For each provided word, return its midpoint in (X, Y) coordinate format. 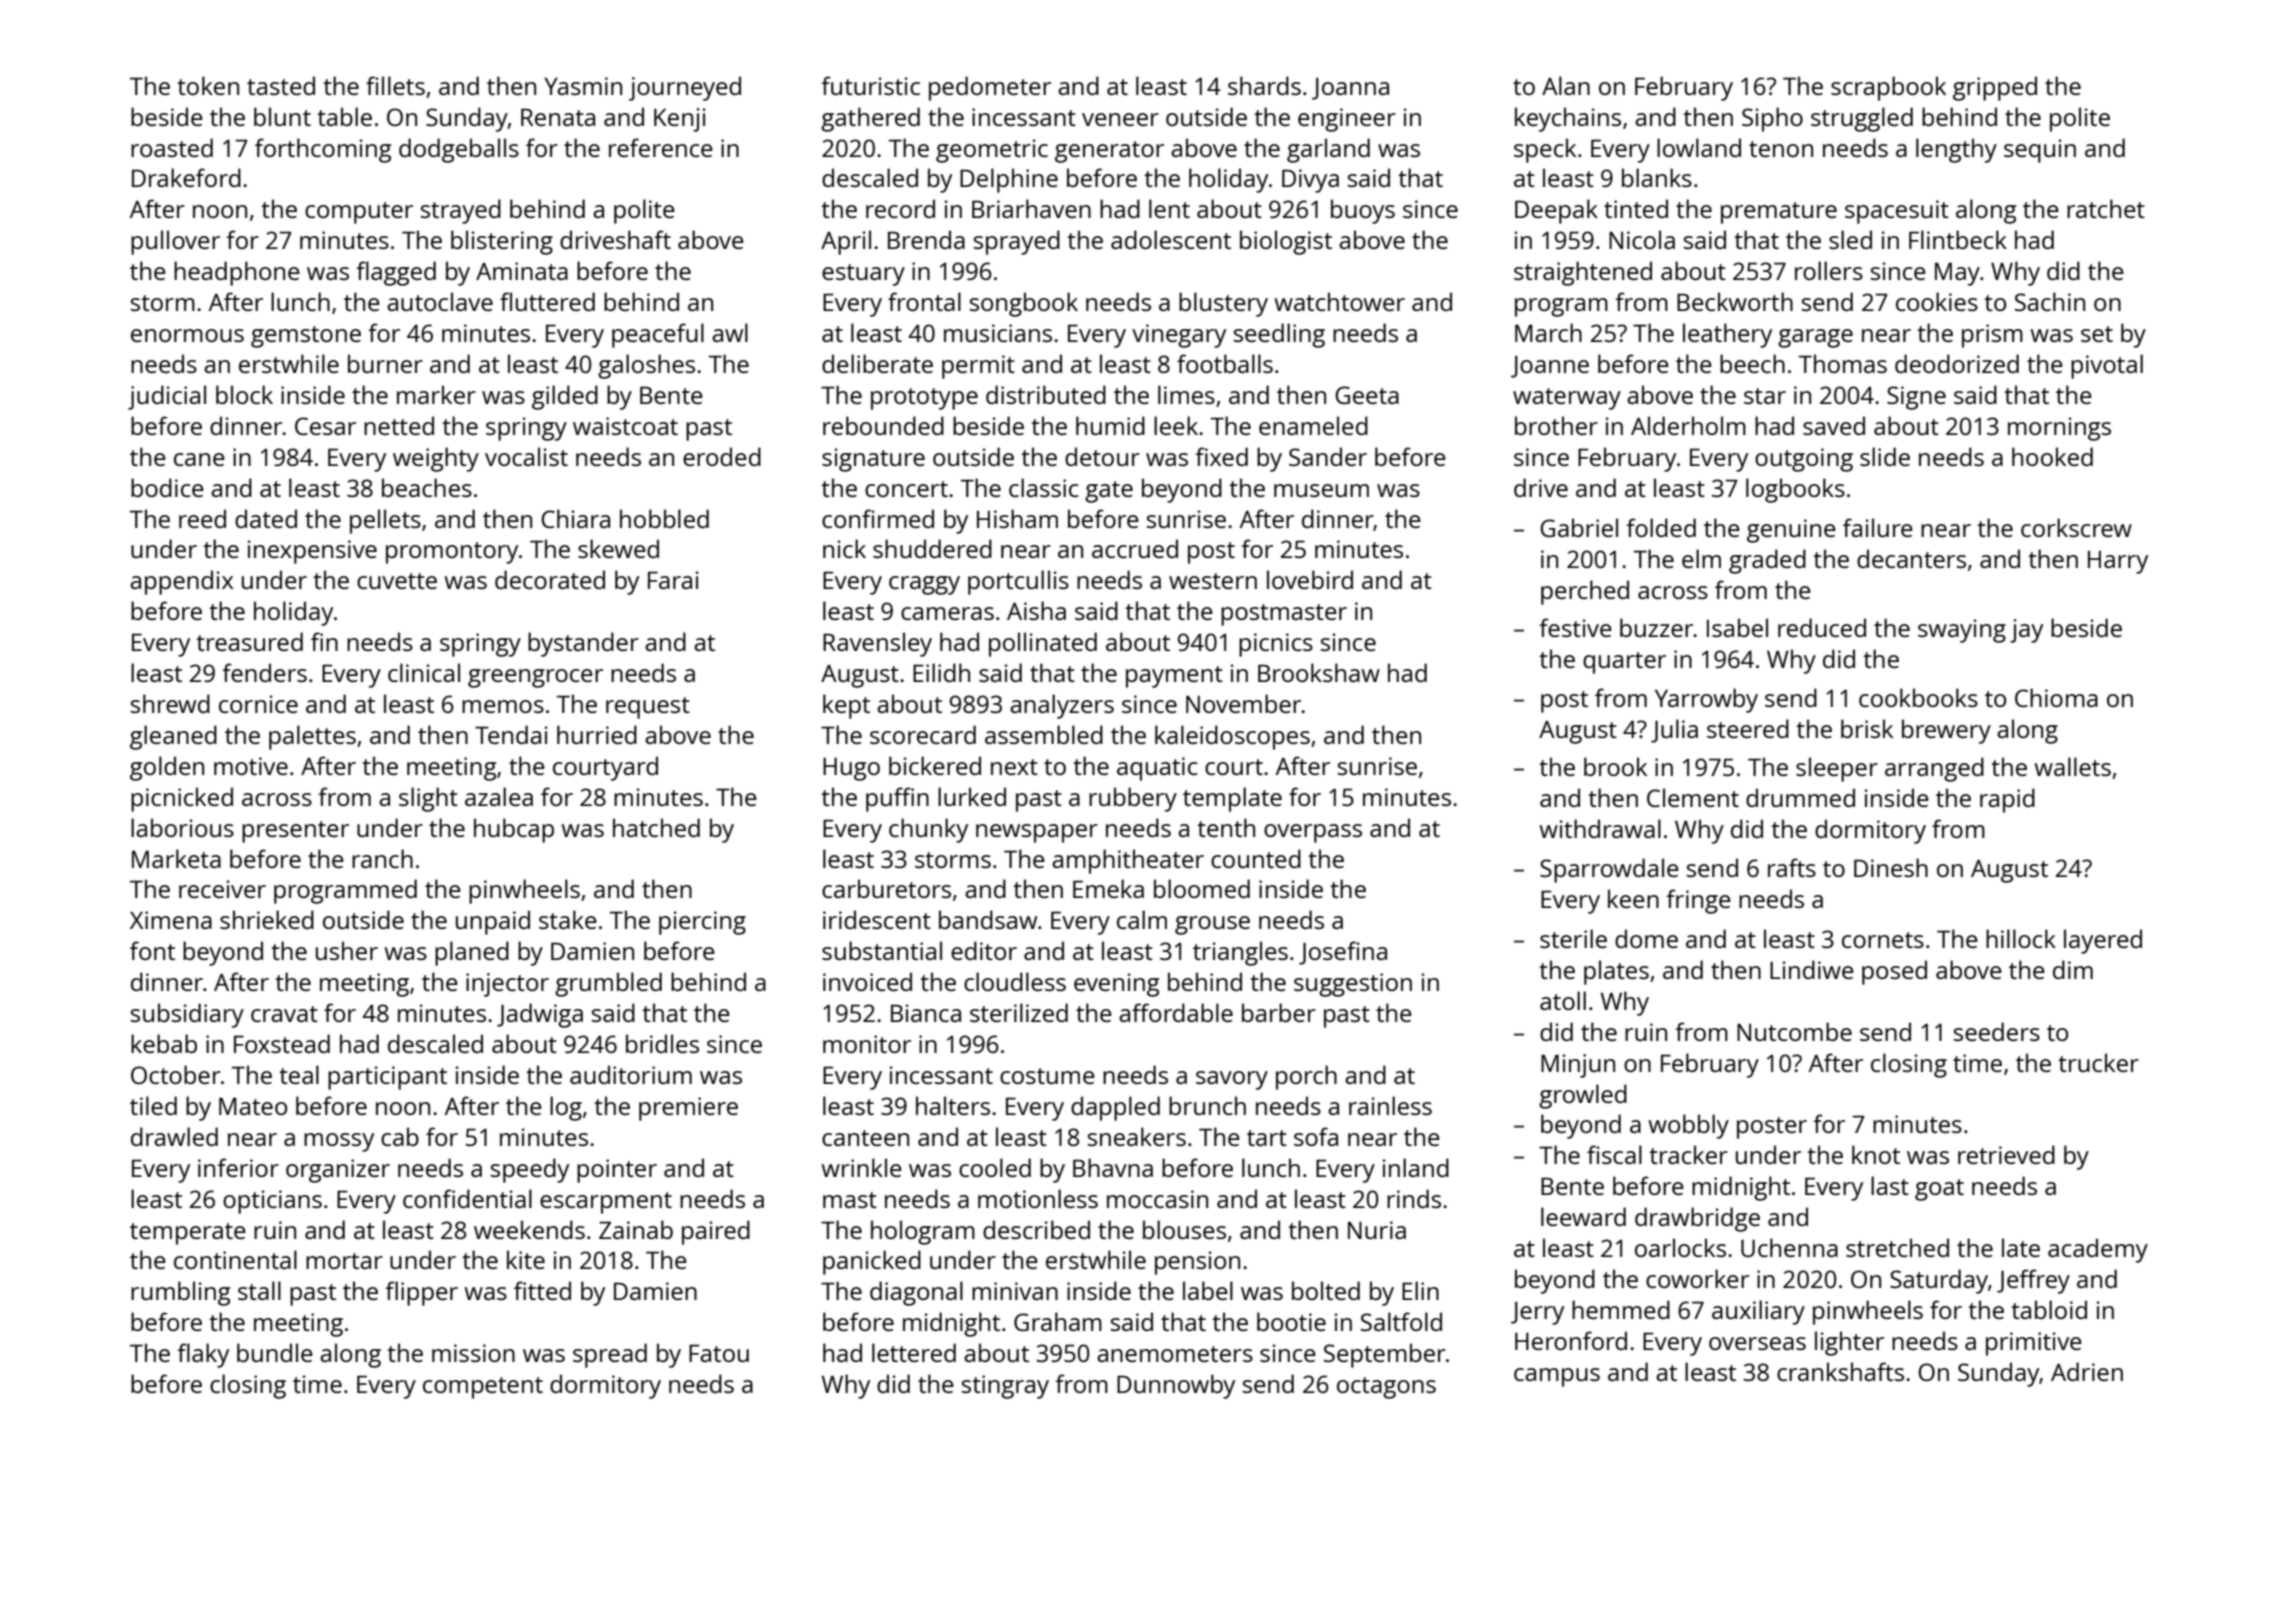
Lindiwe (1812, 969)
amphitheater (1128, 861)
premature (1779, 213)
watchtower (1339, 301)
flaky (203, 1355)
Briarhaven (1031, 208)
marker (436, 394)
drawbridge (1697, 1219)
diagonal (916, 1293)
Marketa (176, 858)
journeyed (685, 88)
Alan (1566, 85)
